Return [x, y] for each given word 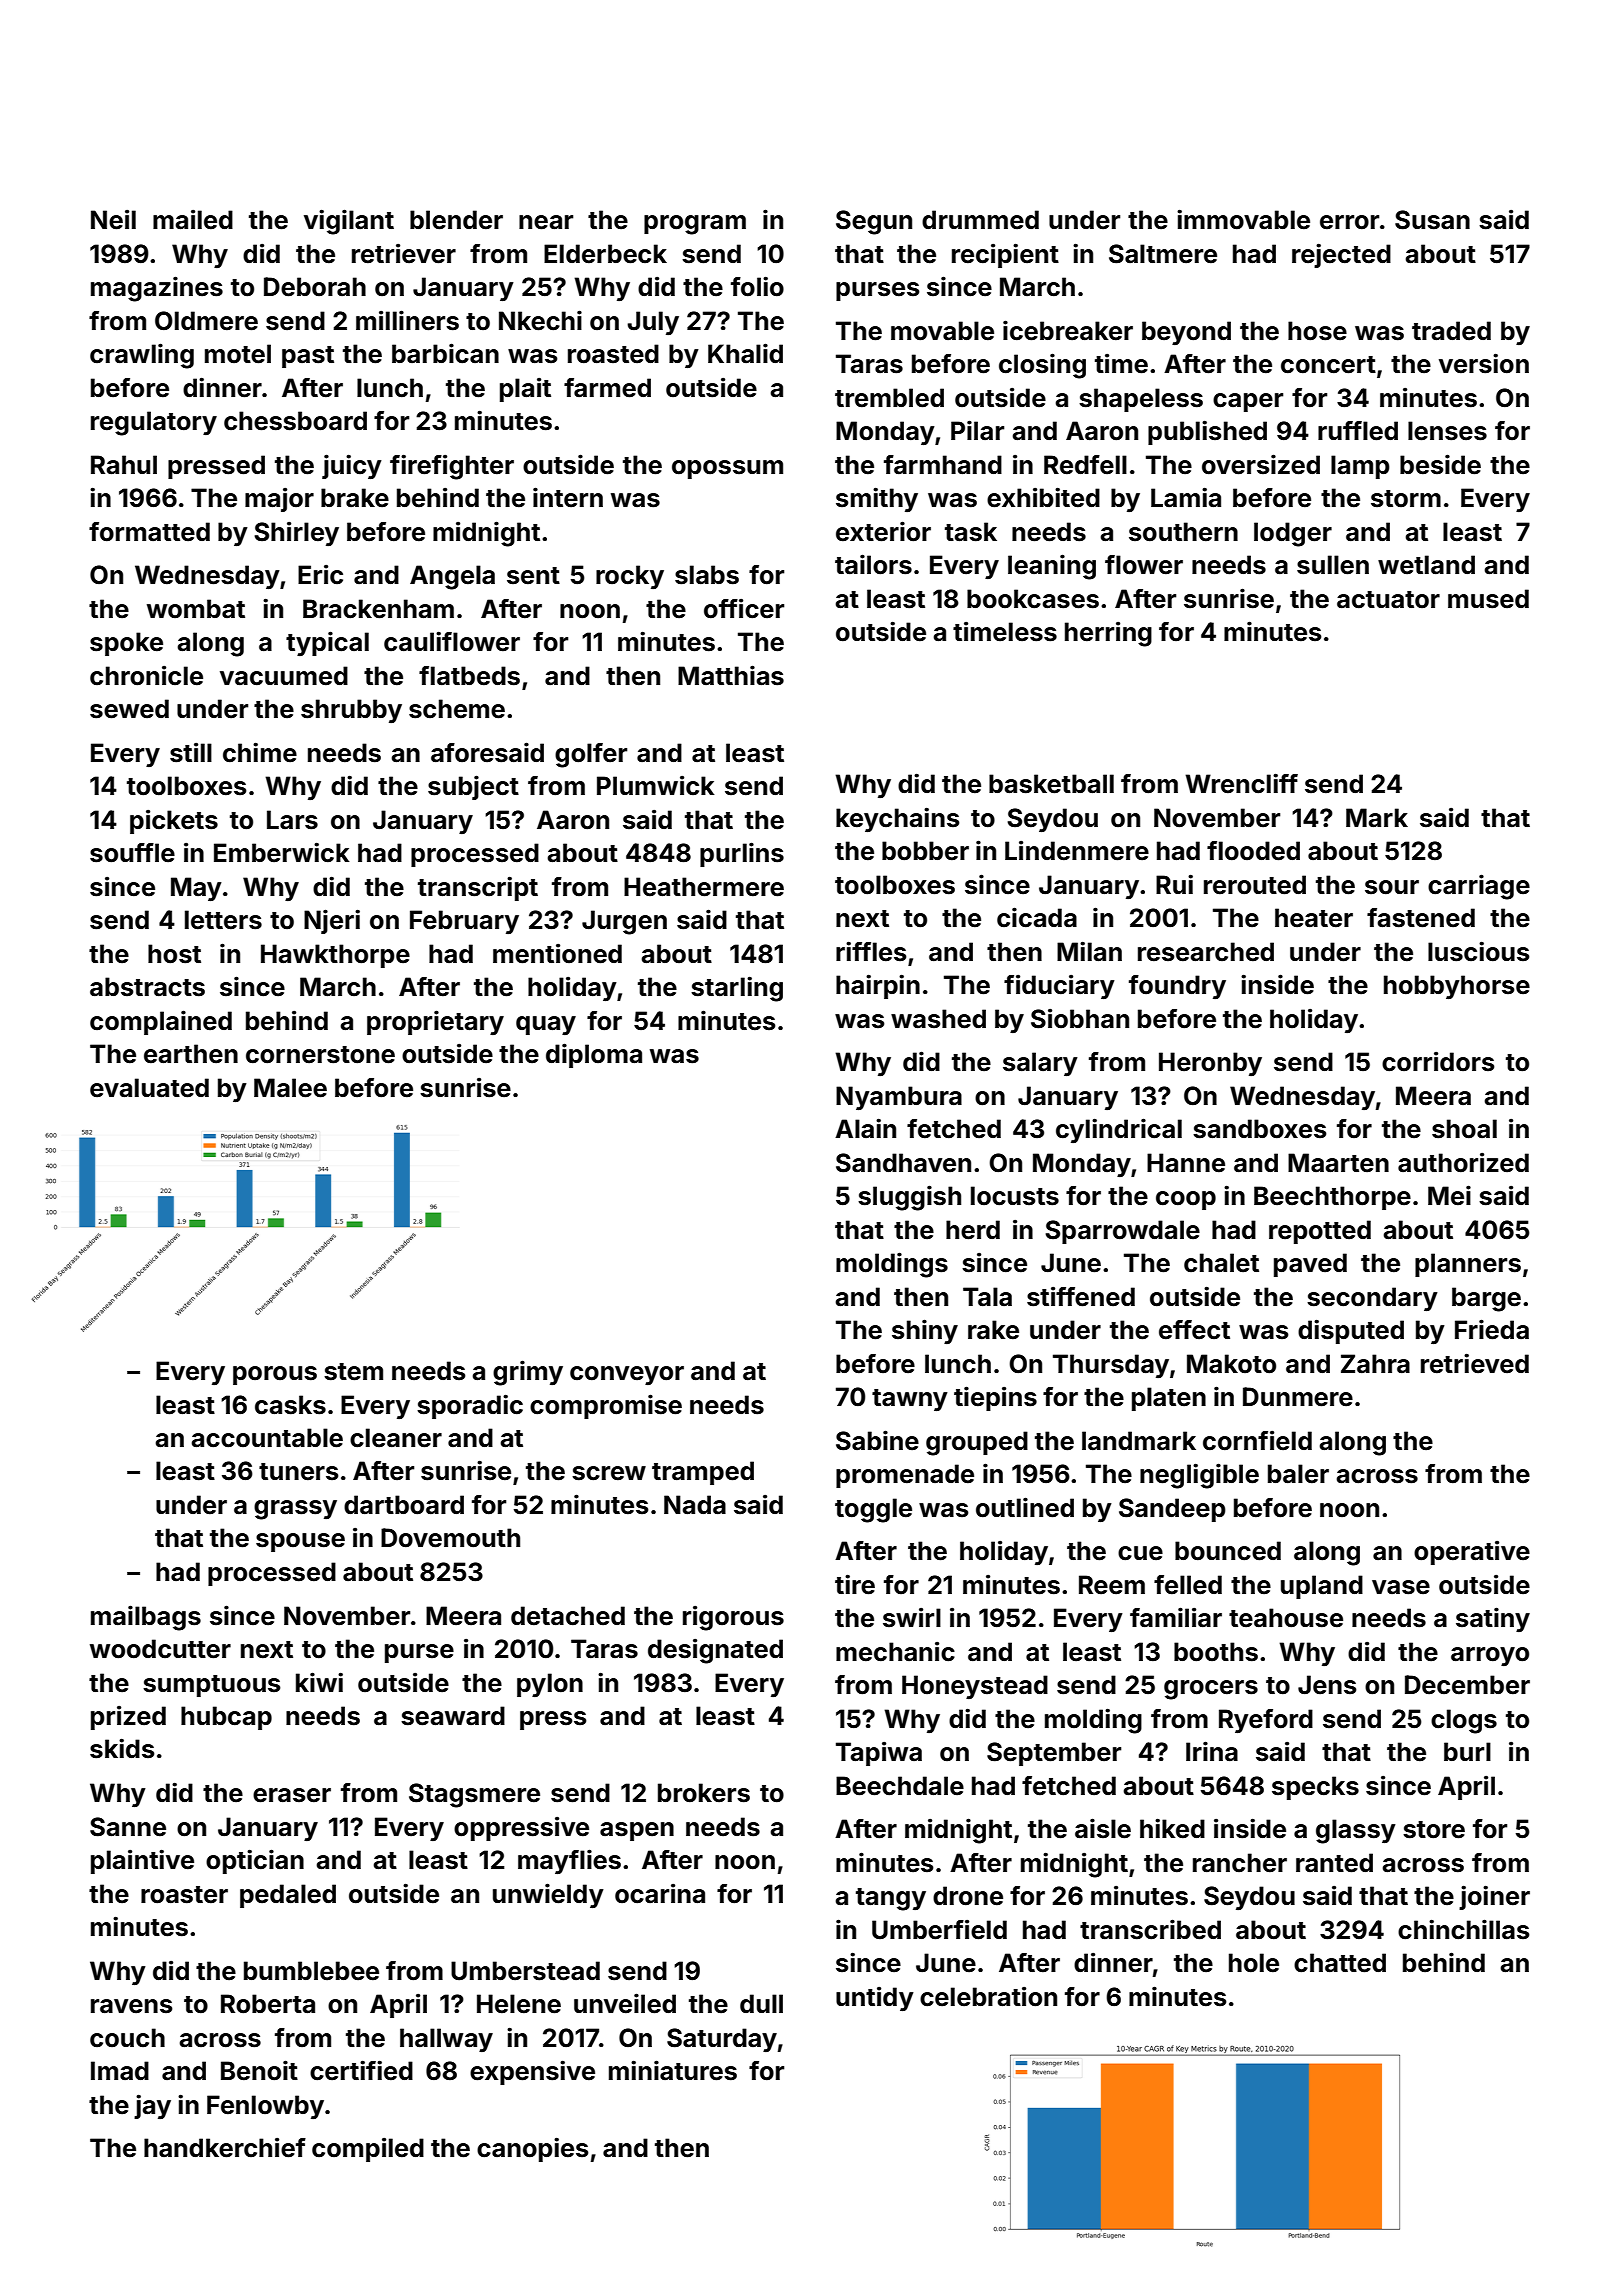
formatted [149, 532]
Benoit [259, 2070]
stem [353, 1372]
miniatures [673, 2070]
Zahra [1375, 1364]
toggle [873, 1510]
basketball [1051, 784]
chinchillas [1463, 1929]
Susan [1432, 220]
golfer [591, 755]
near [546, 222]
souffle [132, 853]
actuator [1388, 600]
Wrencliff [1241, 783]
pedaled [288, 1896]
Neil [113, 219]
